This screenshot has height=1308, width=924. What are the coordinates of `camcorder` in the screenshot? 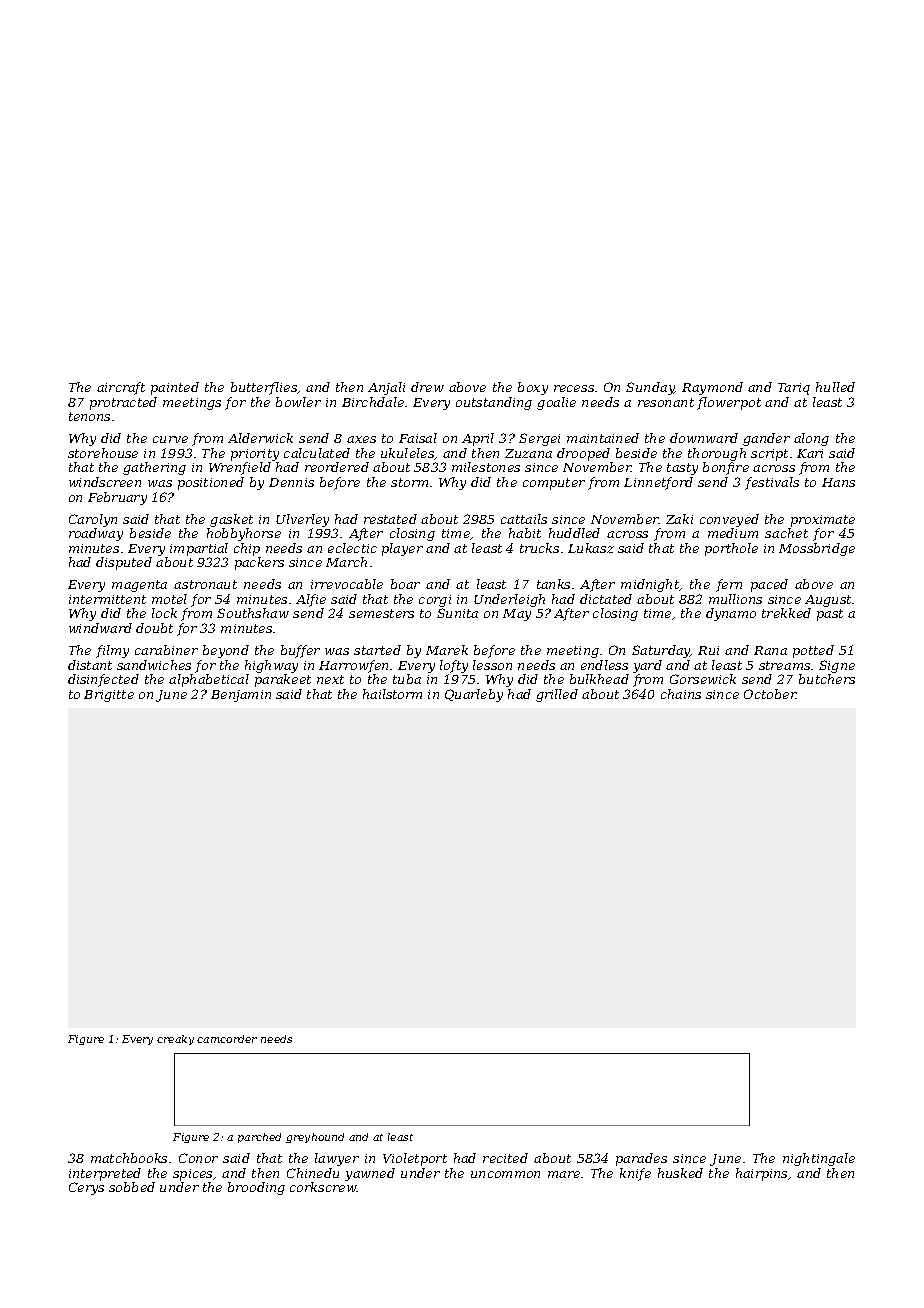 It's located at (227, 1039).
